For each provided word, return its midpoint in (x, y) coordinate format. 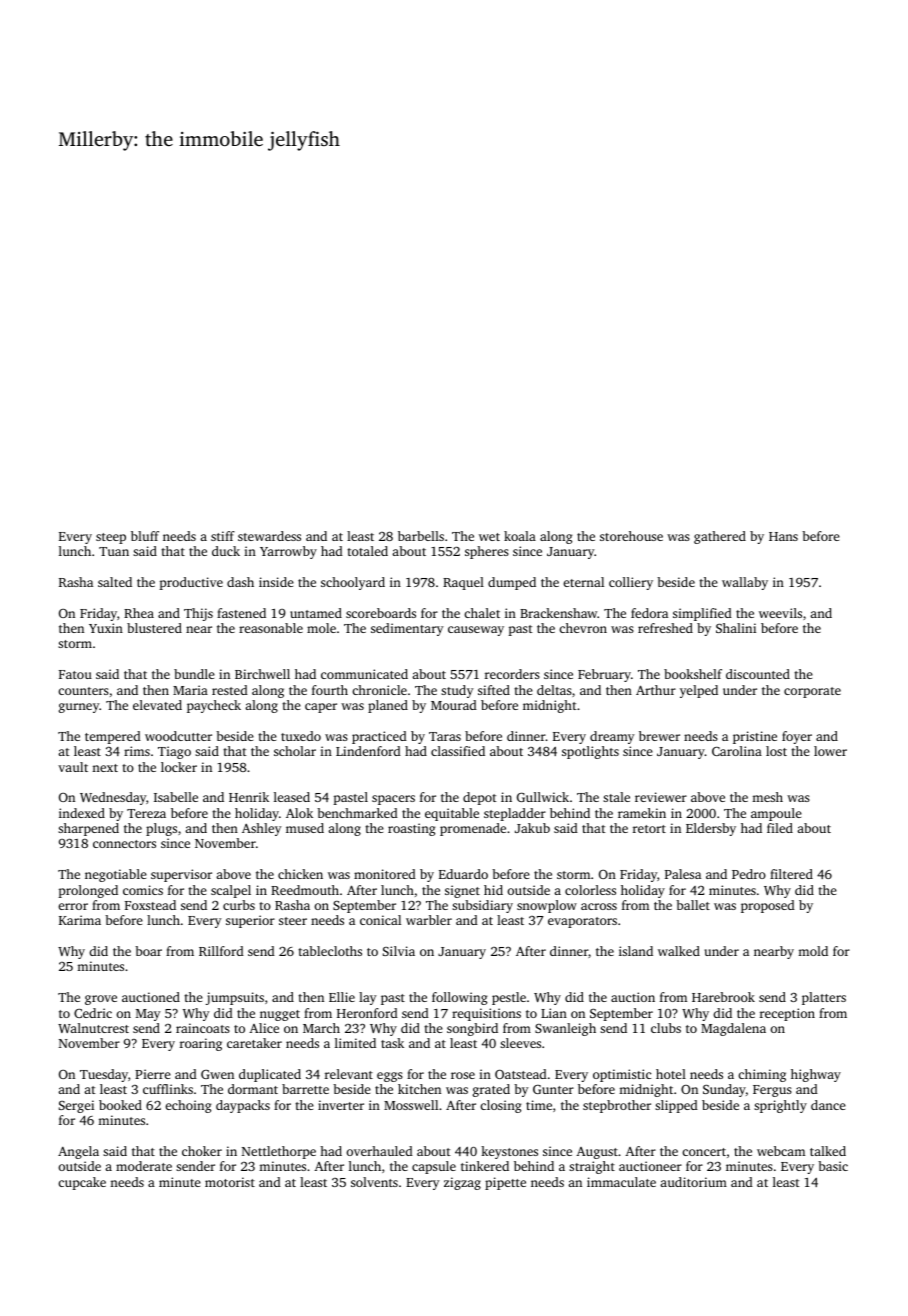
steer (293, 921)
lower (830, 751)
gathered (720, 537)
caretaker (254, 1043)
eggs (390, 1077)
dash (240, 582)
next (105, 768)
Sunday (724, 1090)
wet (489, 537)
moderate (144, 1166)
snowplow (547, 906)
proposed (768, 906)
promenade (473, 829)
